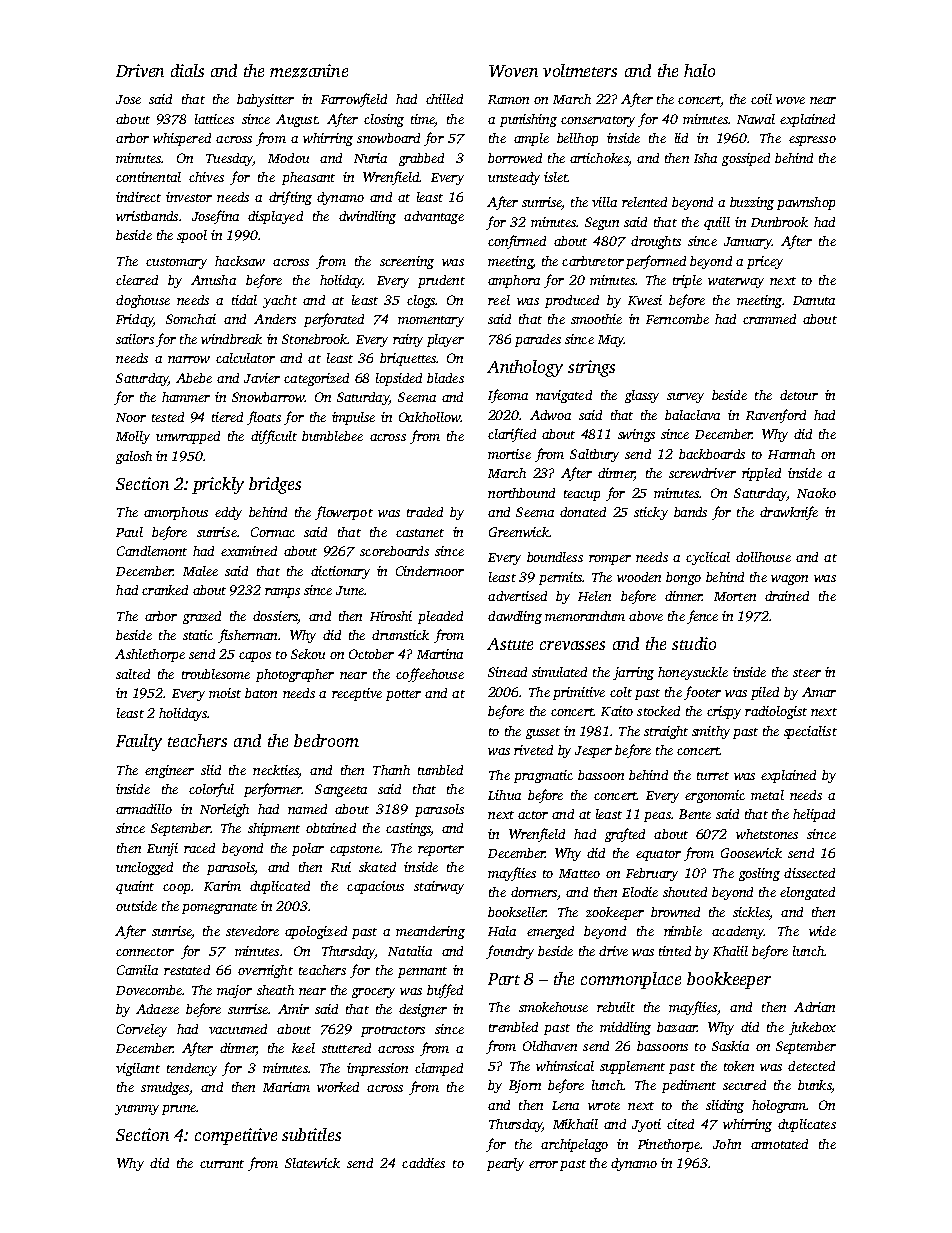 The image size is (952, 1233). Describe the element at coordinates (525, 1086) in the screenshot. I see `Bjorn` at that location.
